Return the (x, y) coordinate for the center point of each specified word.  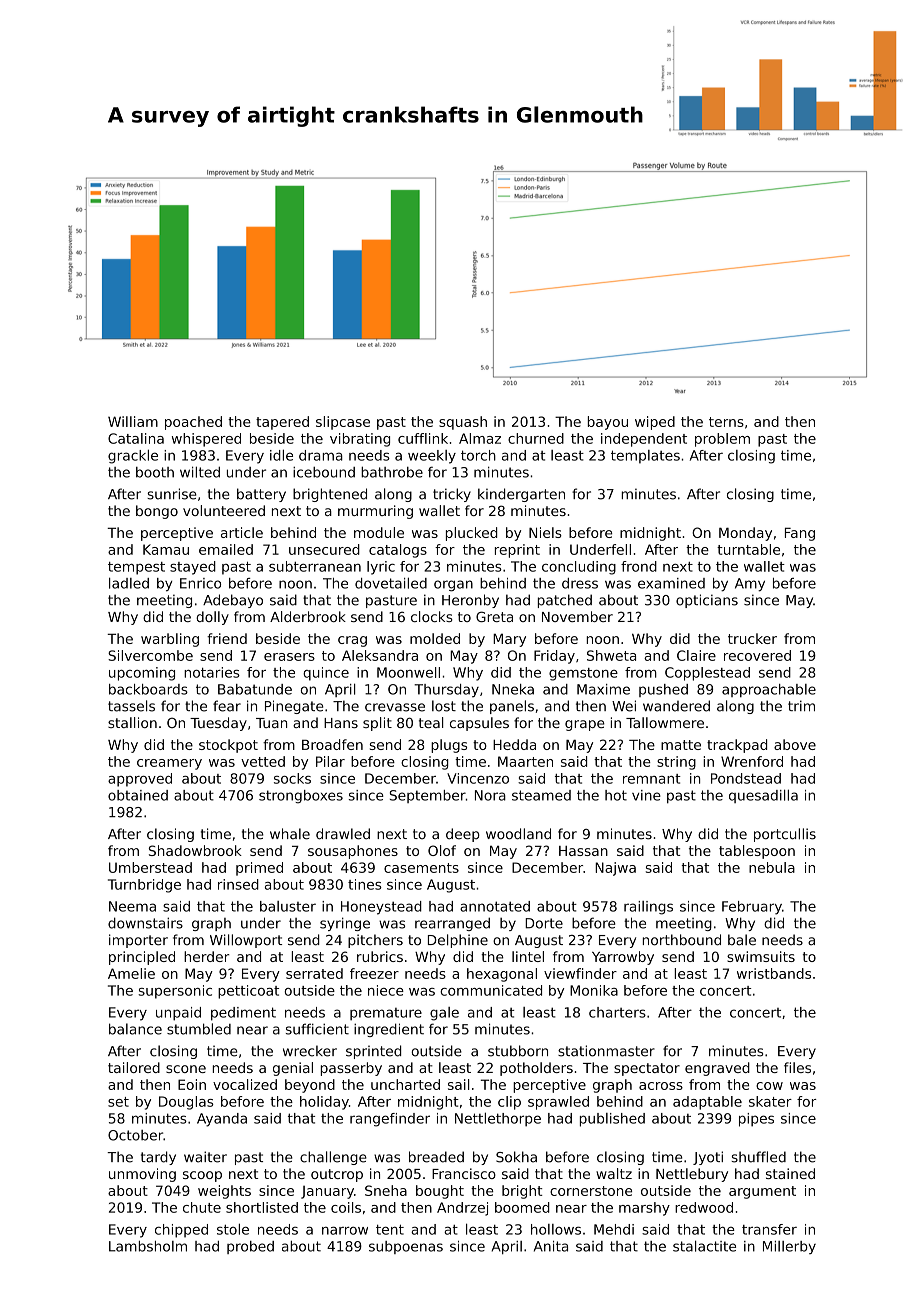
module (379, 532)
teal (431, 722)
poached (193, 423)
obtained (138, 795)
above (795, 744)
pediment (243, 1014)
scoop (202, 1176)
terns (726, 422)
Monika (594, 990)
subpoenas (406, 1247)
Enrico (200, 583)
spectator (647, 1069)
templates (645, 457)
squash (463, 423)
